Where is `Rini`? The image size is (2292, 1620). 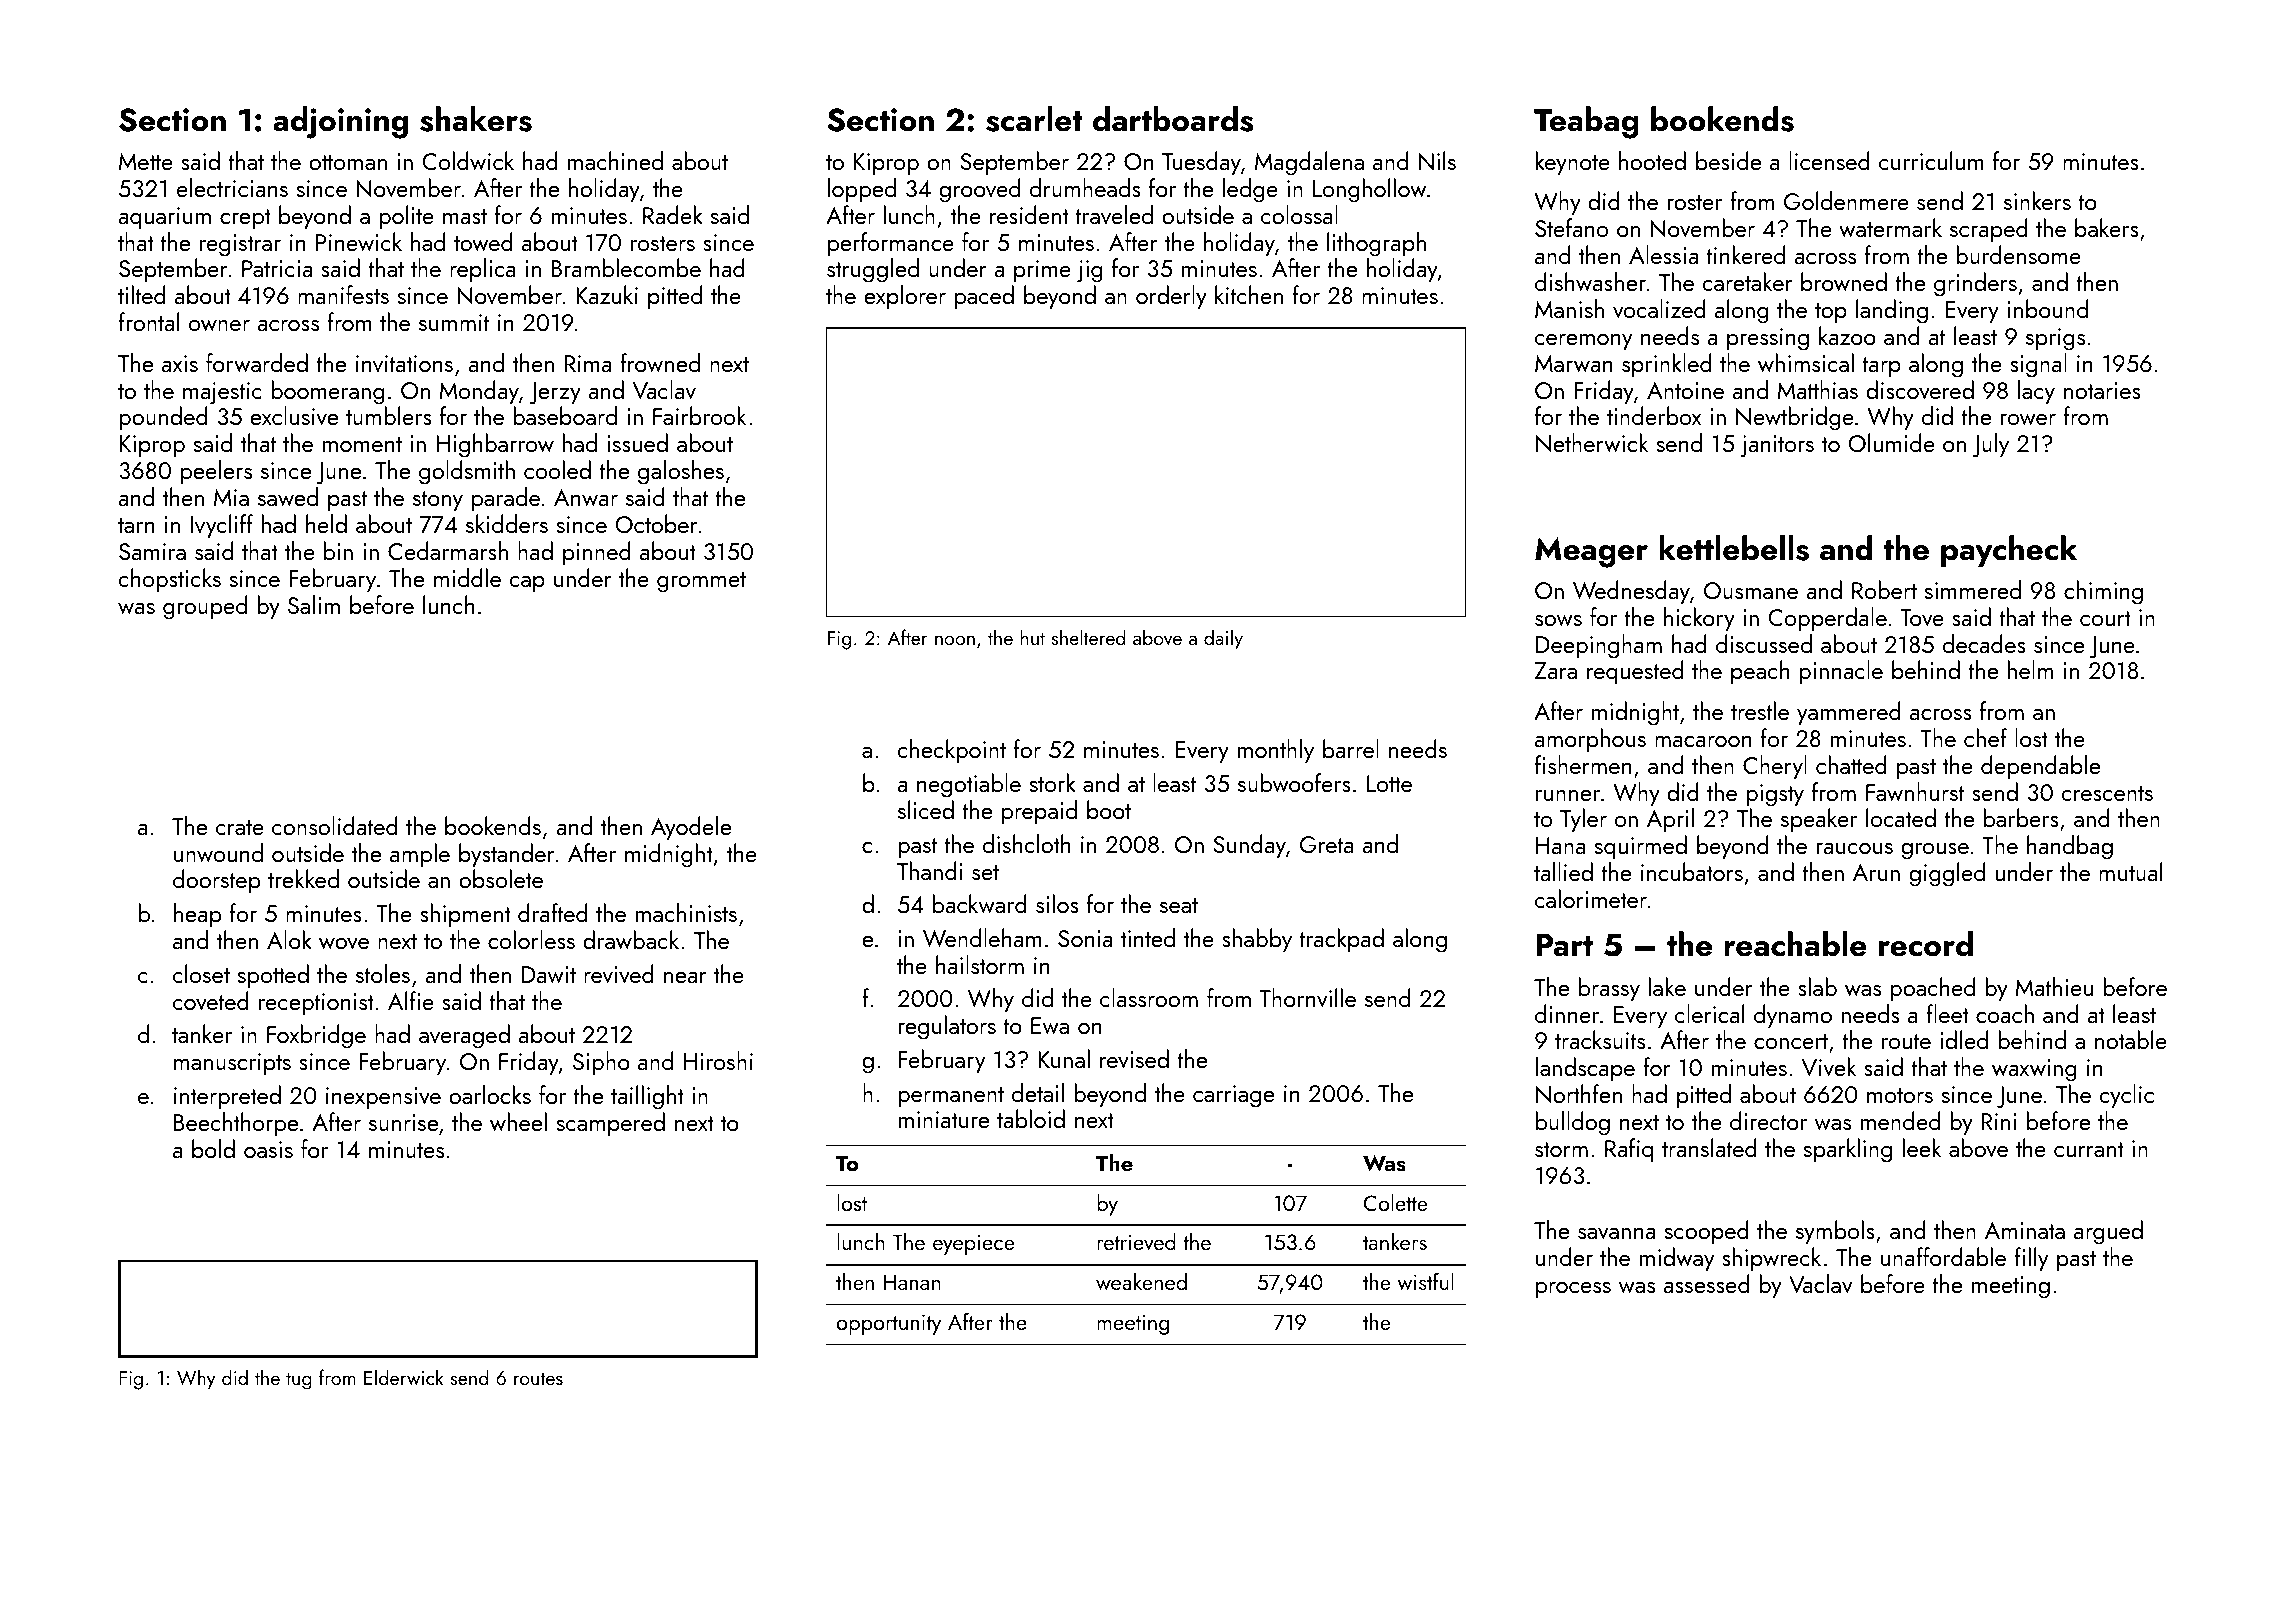
Rini is located at coordinates (1998, 1121).
